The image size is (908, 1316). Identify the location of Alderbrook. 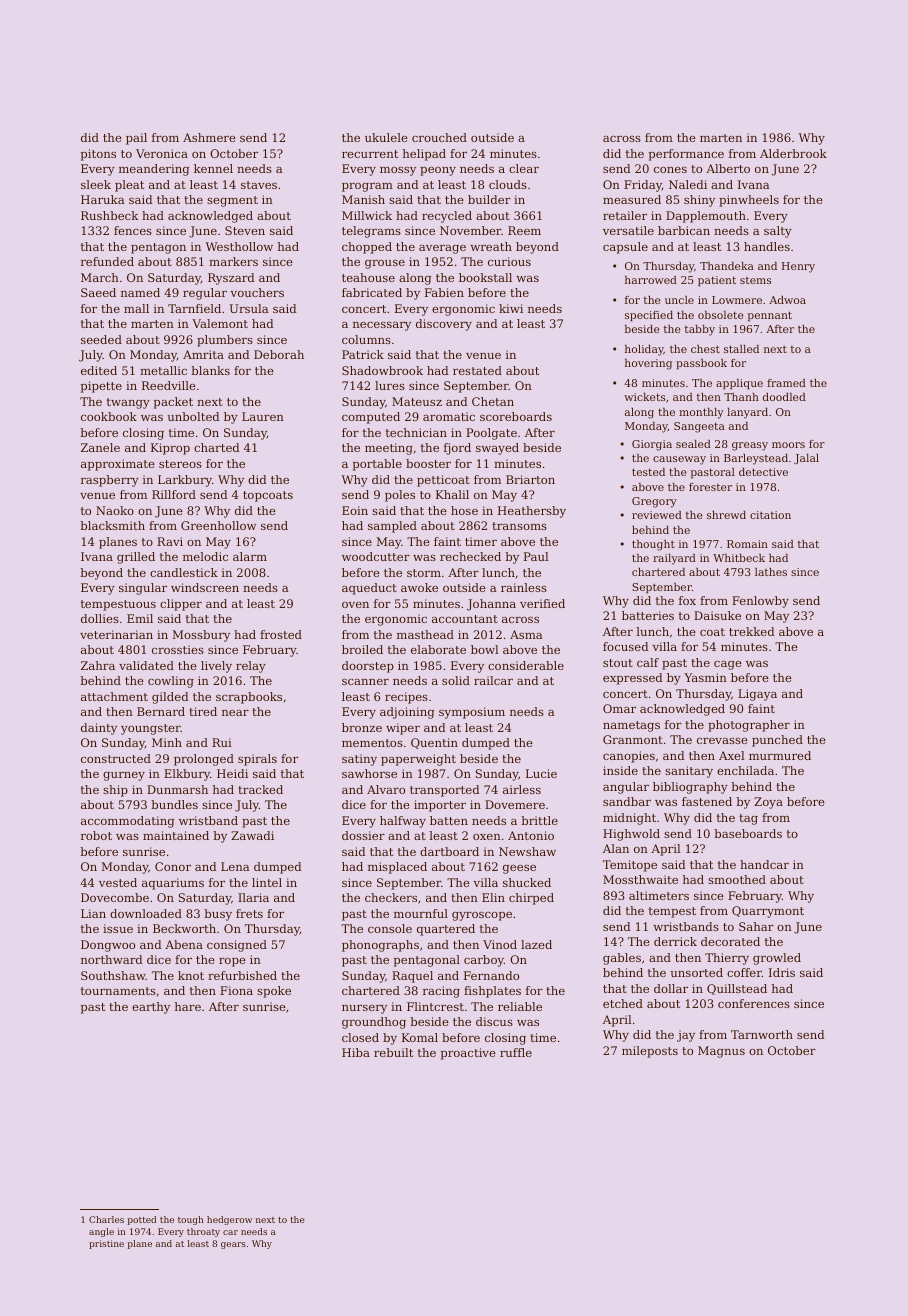
(793, 153).
